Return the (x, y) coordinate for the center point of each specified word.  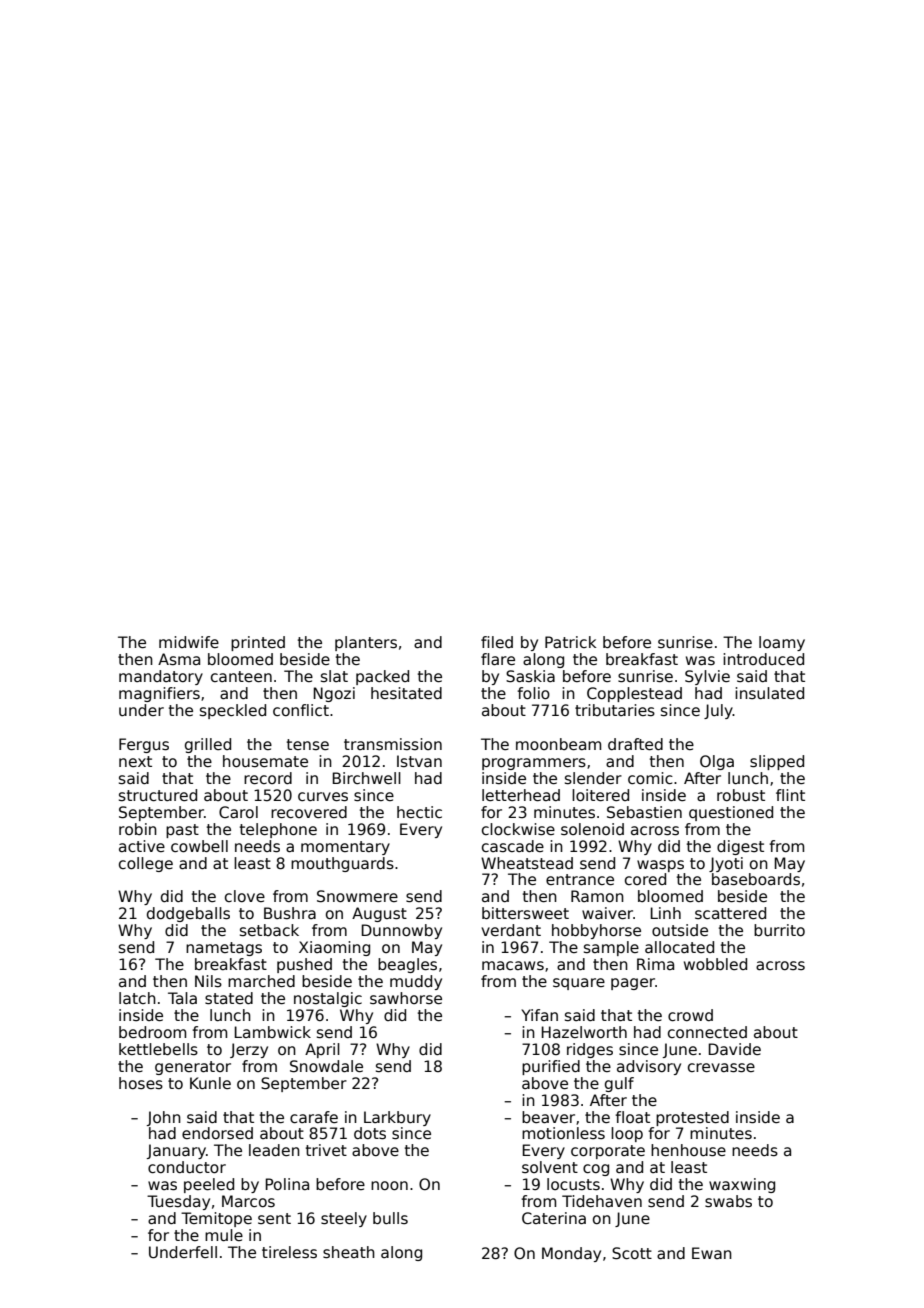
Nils (208, 981)
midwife (189, 642)
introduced (763, 659)
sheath (349, 1252)
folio (533, 693)
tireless (289, 1252)
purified (551, 1067)
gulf (619, 1084)
